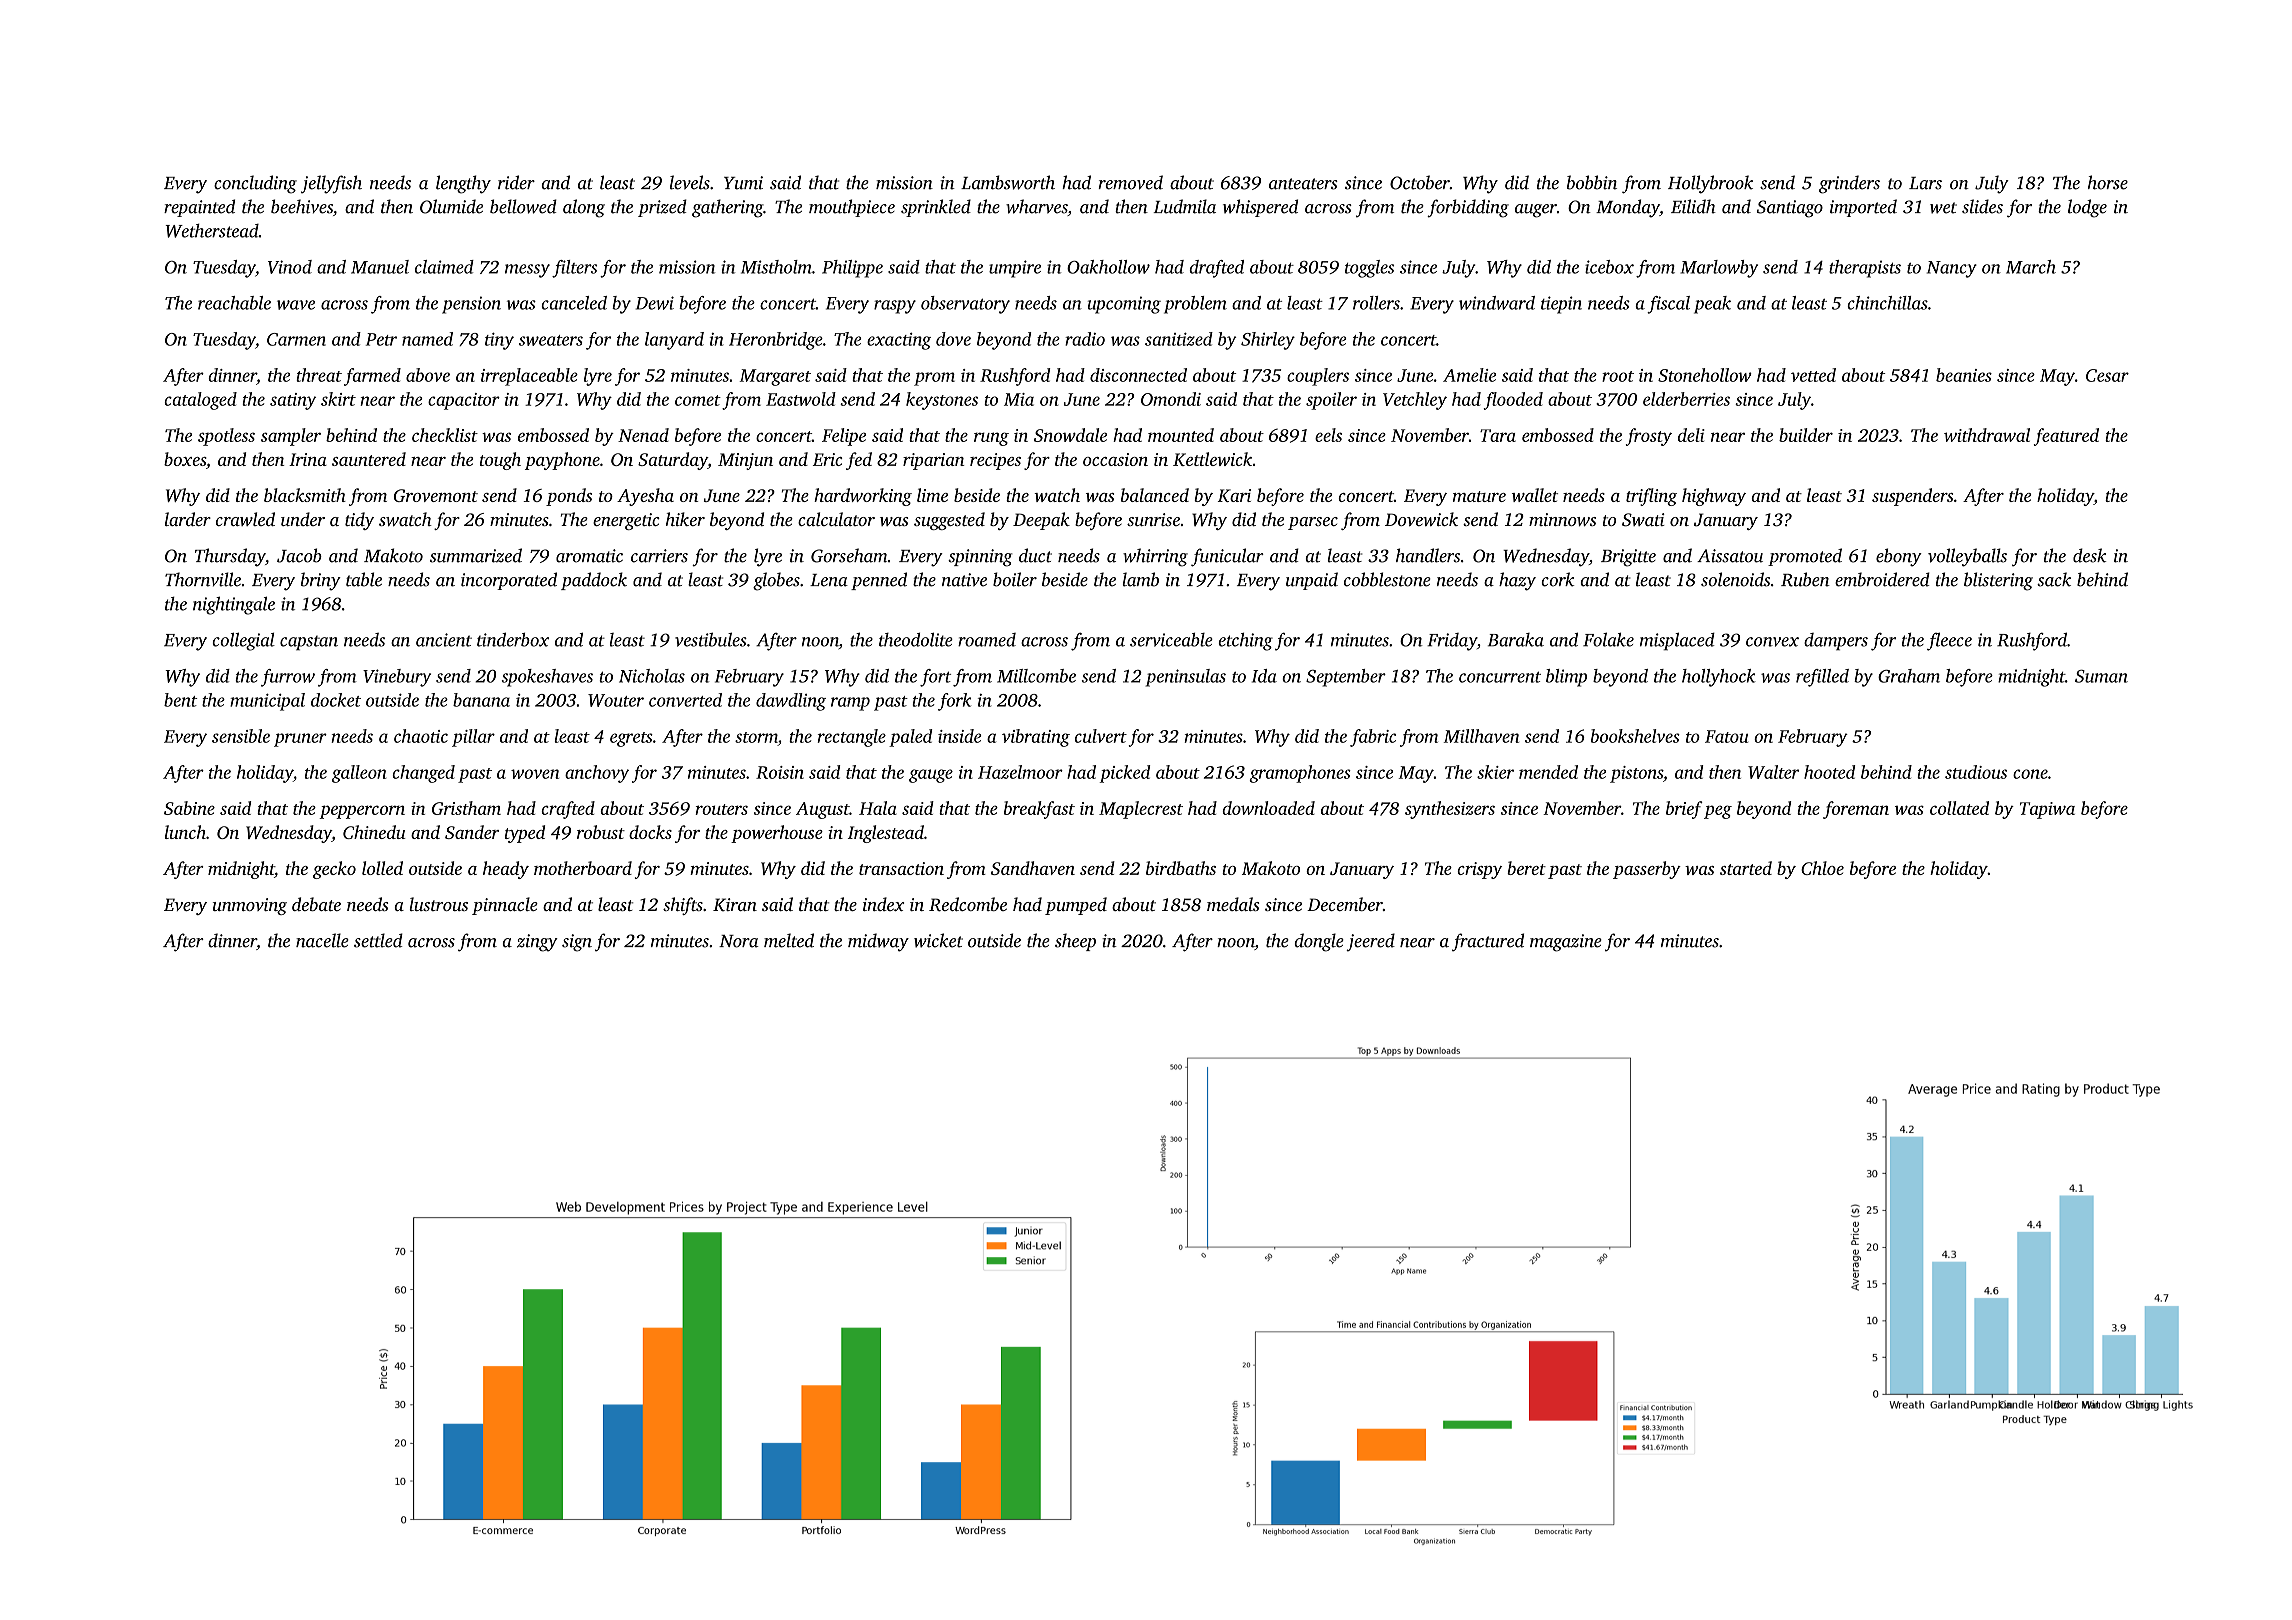 The height and width of the screenshot is (1620, 2292). Describe the element at coordinates (535, 774) in the screenshot. I see `woven` at that location.
